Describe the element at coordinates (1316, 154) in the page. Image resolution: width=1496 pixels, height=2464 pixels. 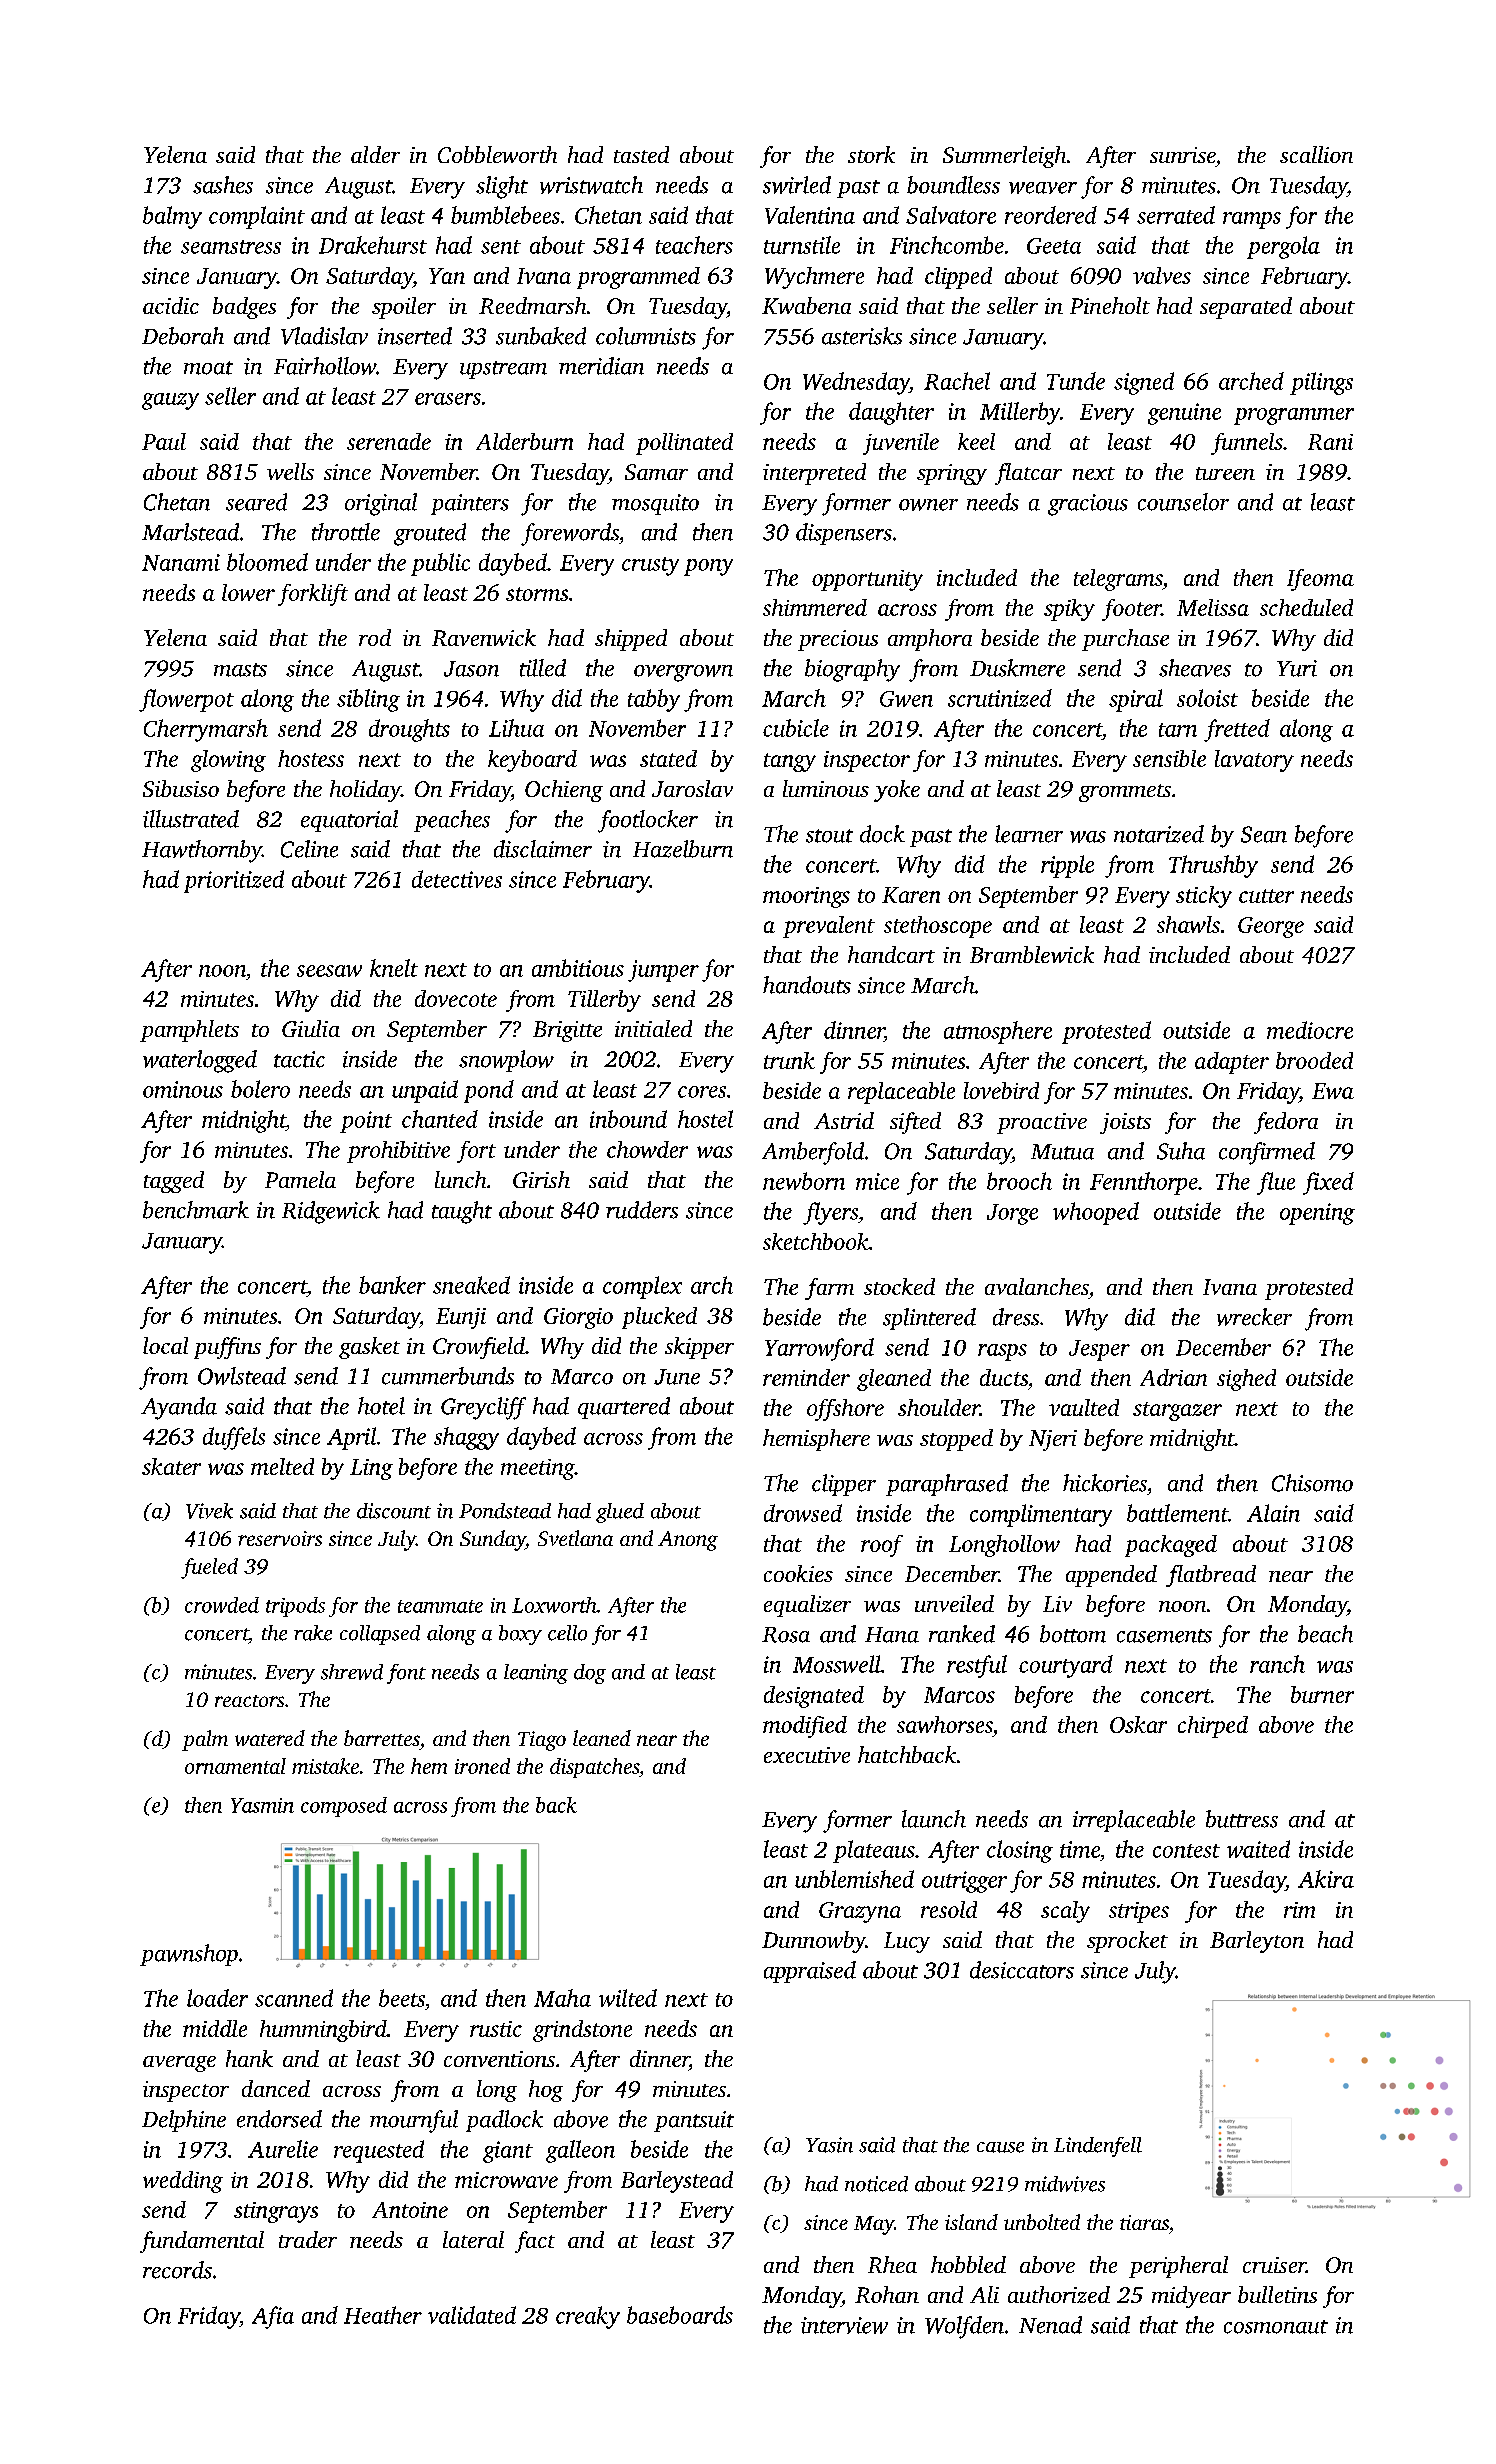
I see `scallion` at that location.
